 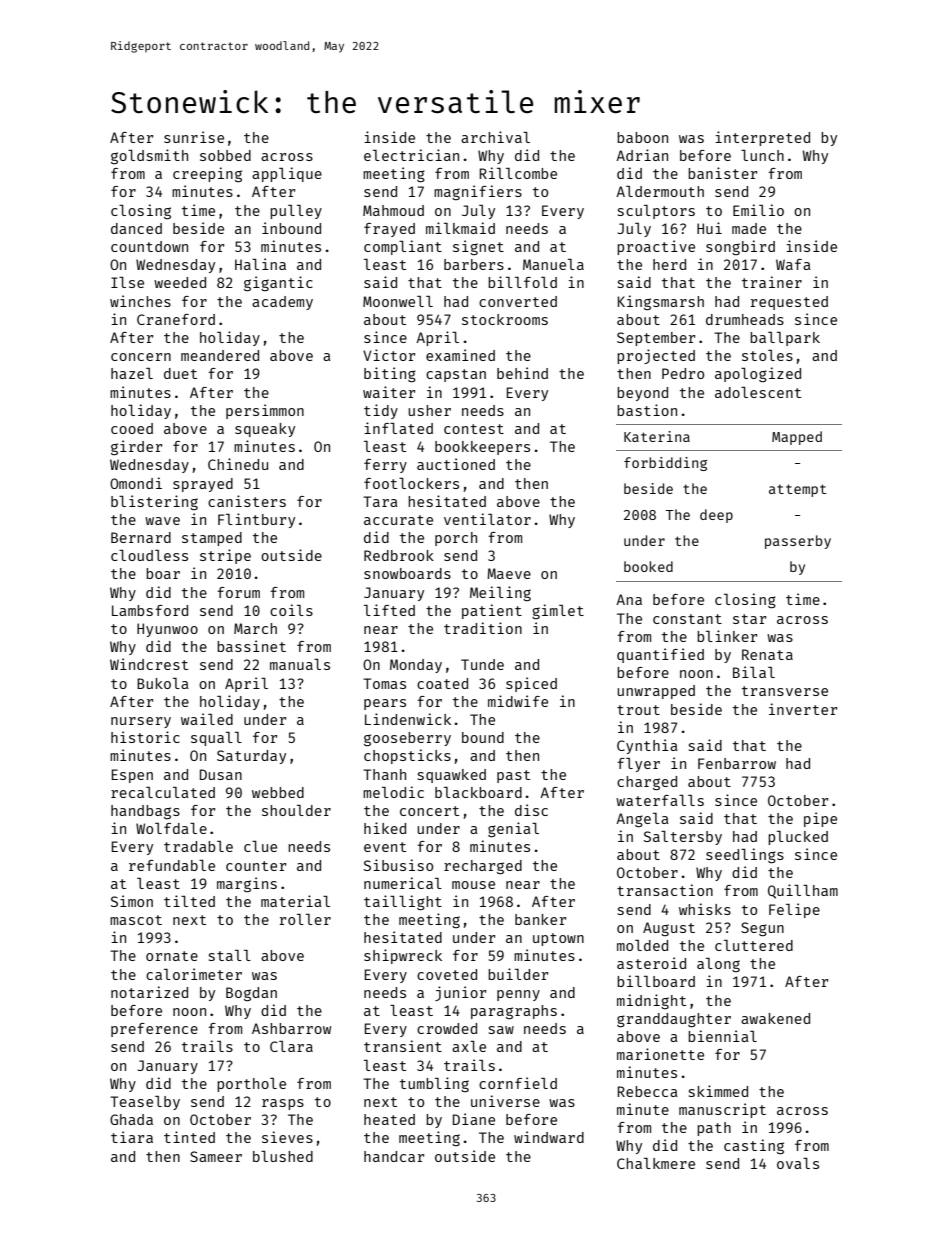 What do you see at coordinates (767, 654) in the image?
I see `Renata` at bounding box center [767, 654].
